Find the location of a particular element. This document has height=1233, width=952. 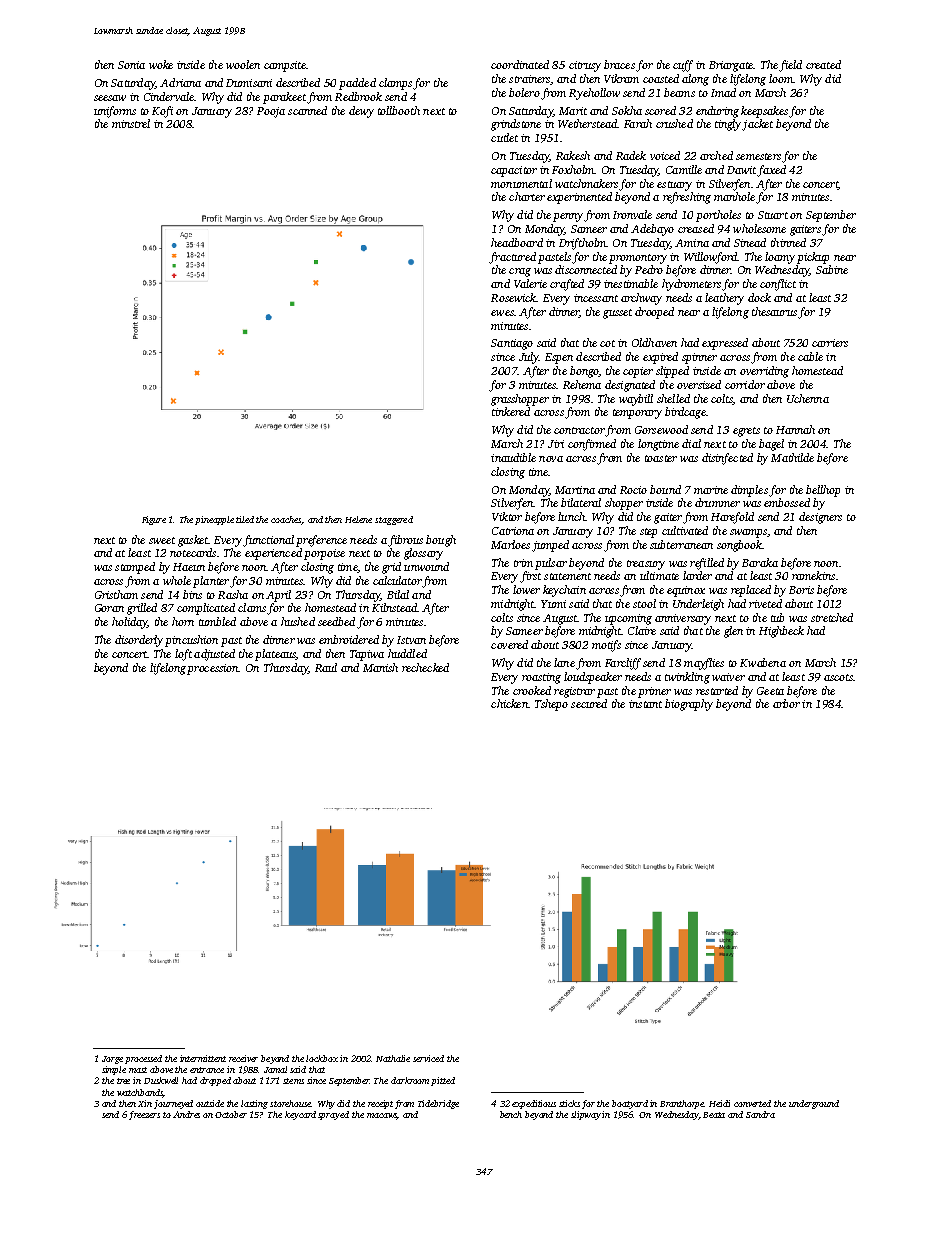

birdcage is located at coordinates (685, 413).
